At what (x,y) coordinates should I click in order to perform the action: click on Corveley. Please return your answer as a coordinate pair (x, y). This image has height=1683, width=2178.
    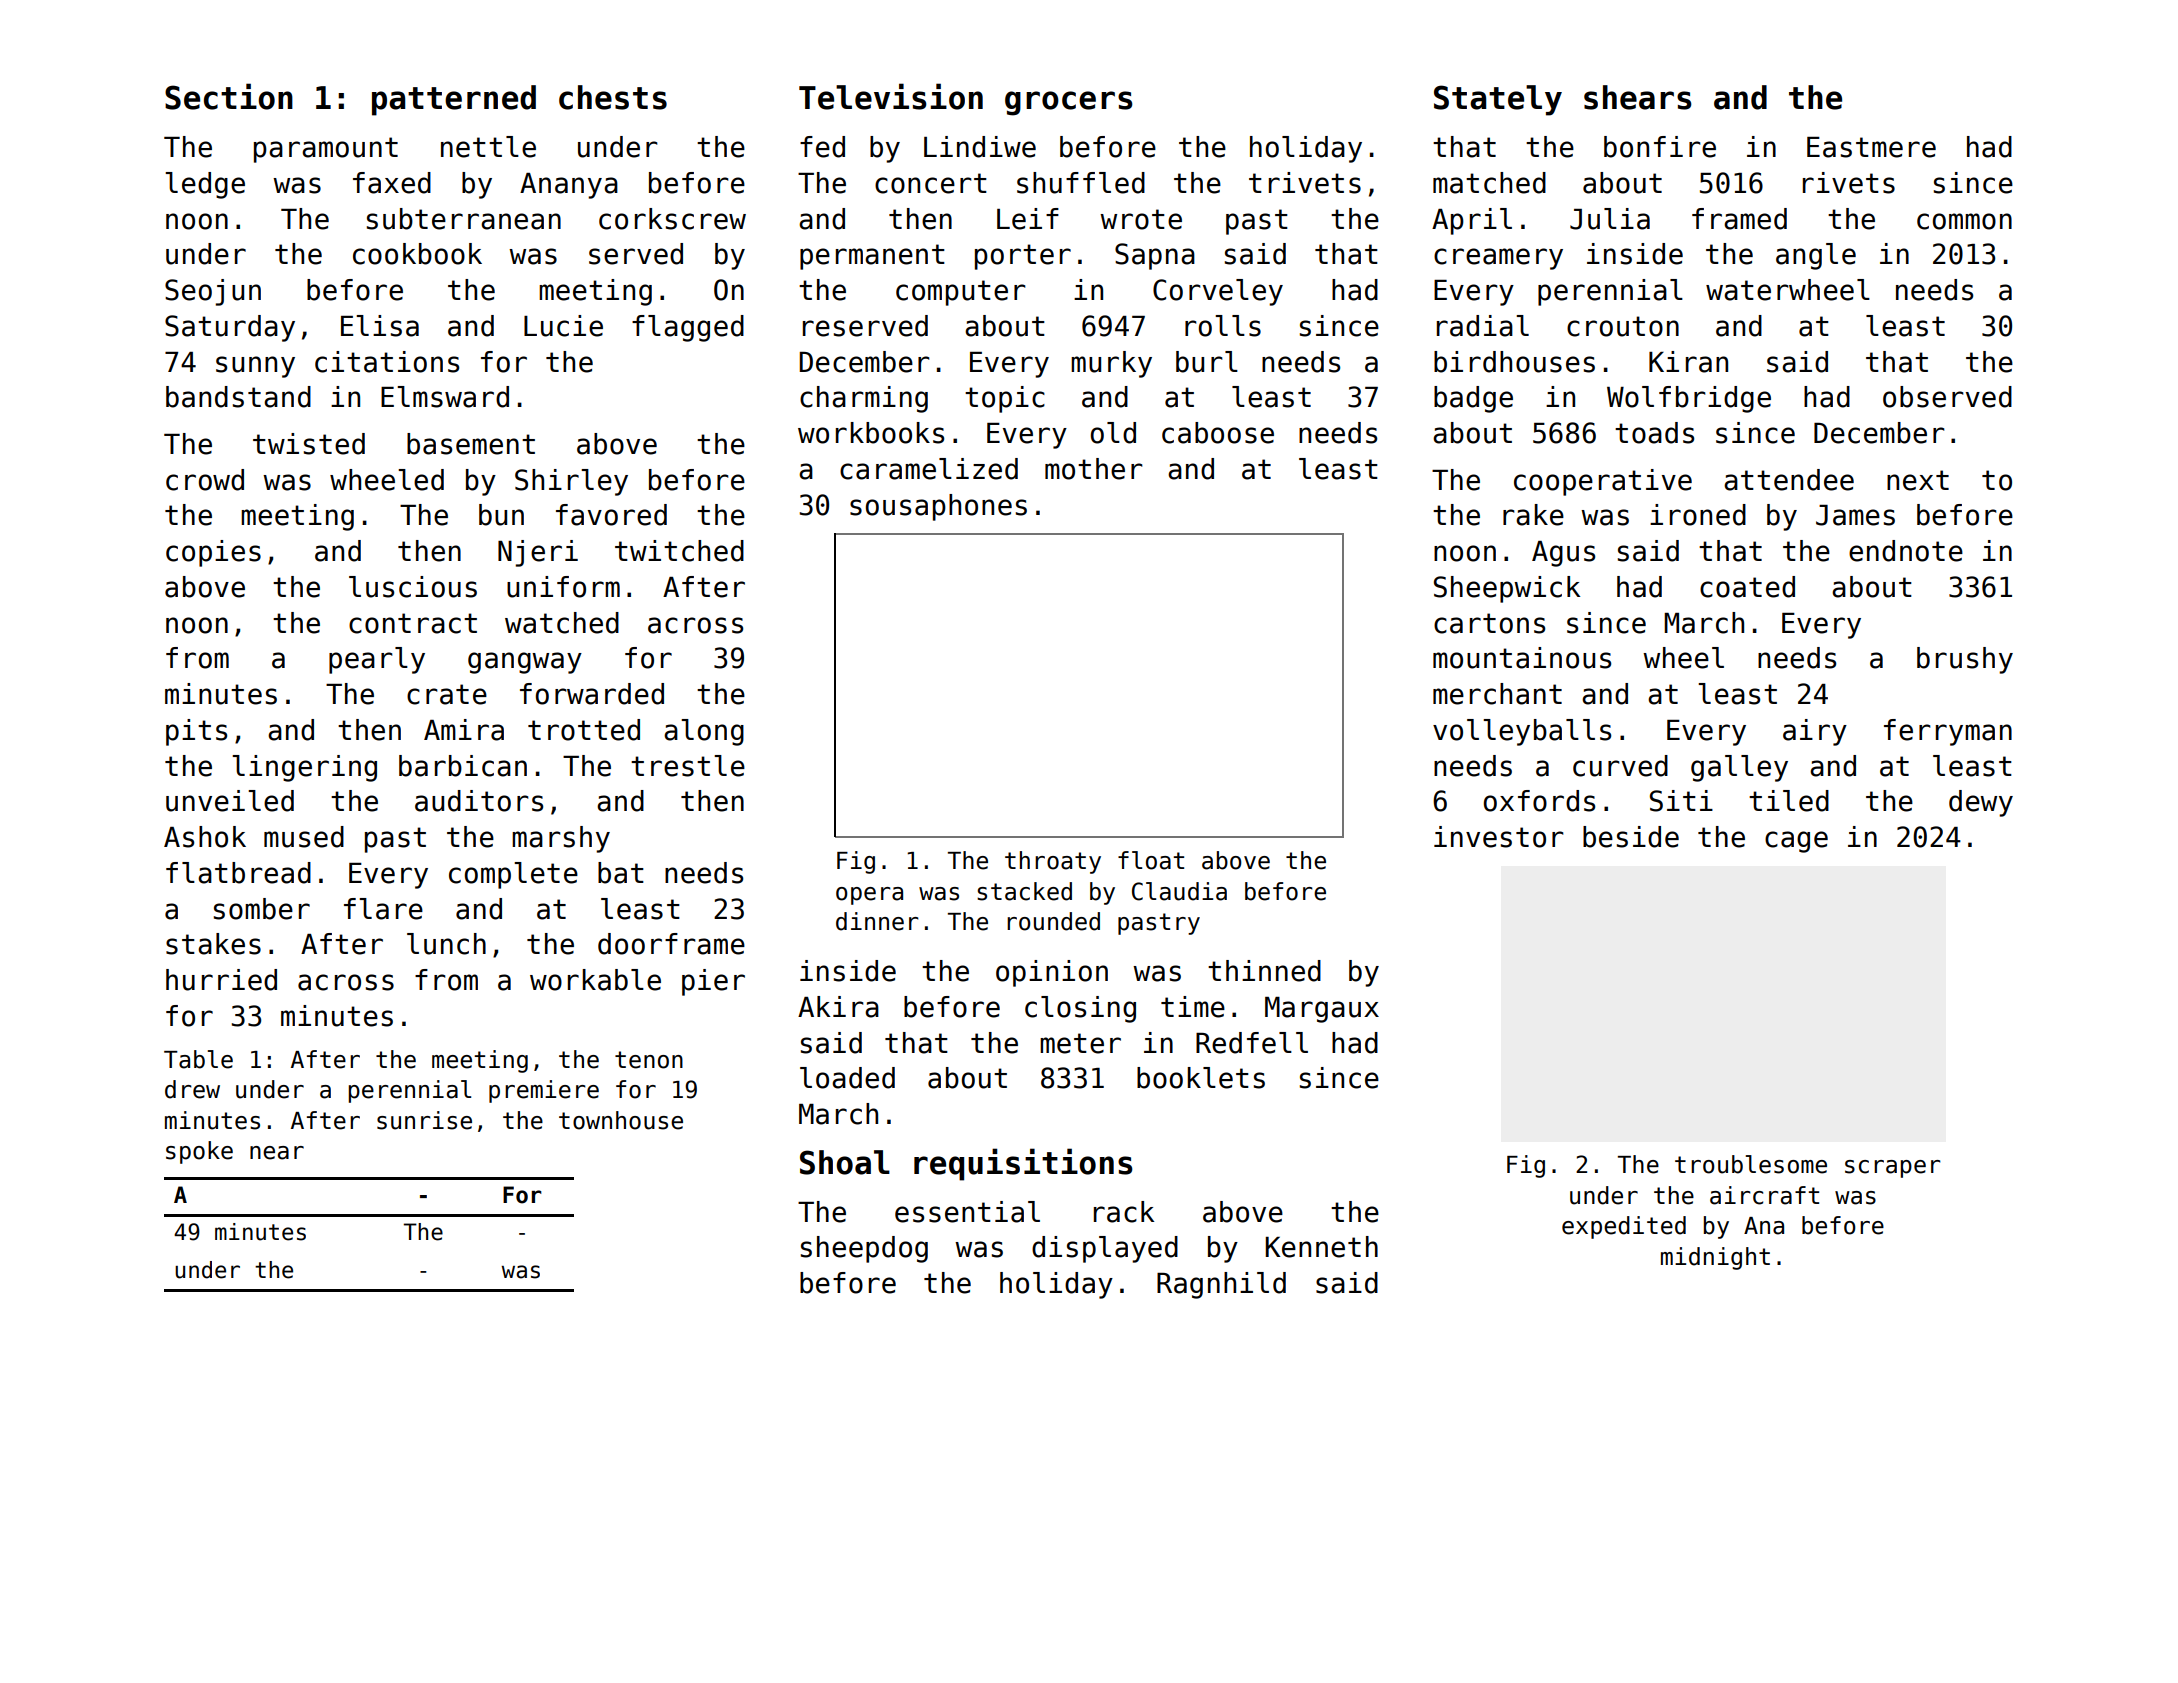
    Looking at the image, I should click on (1218, 292).
